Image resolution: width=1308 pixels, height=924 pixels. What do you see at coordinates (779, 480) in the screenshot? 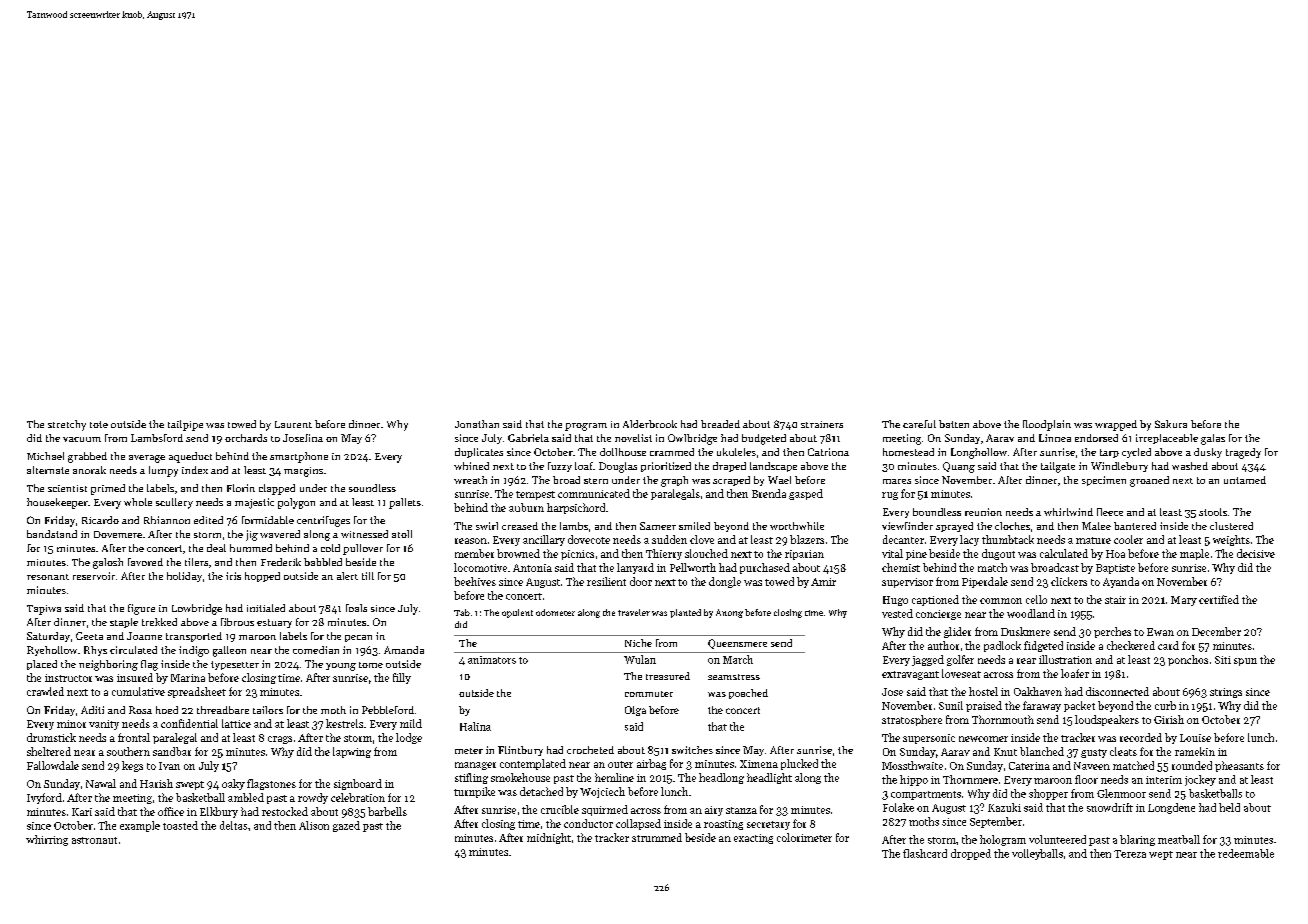
I see `Wael` at bounding box center [779, 480].
